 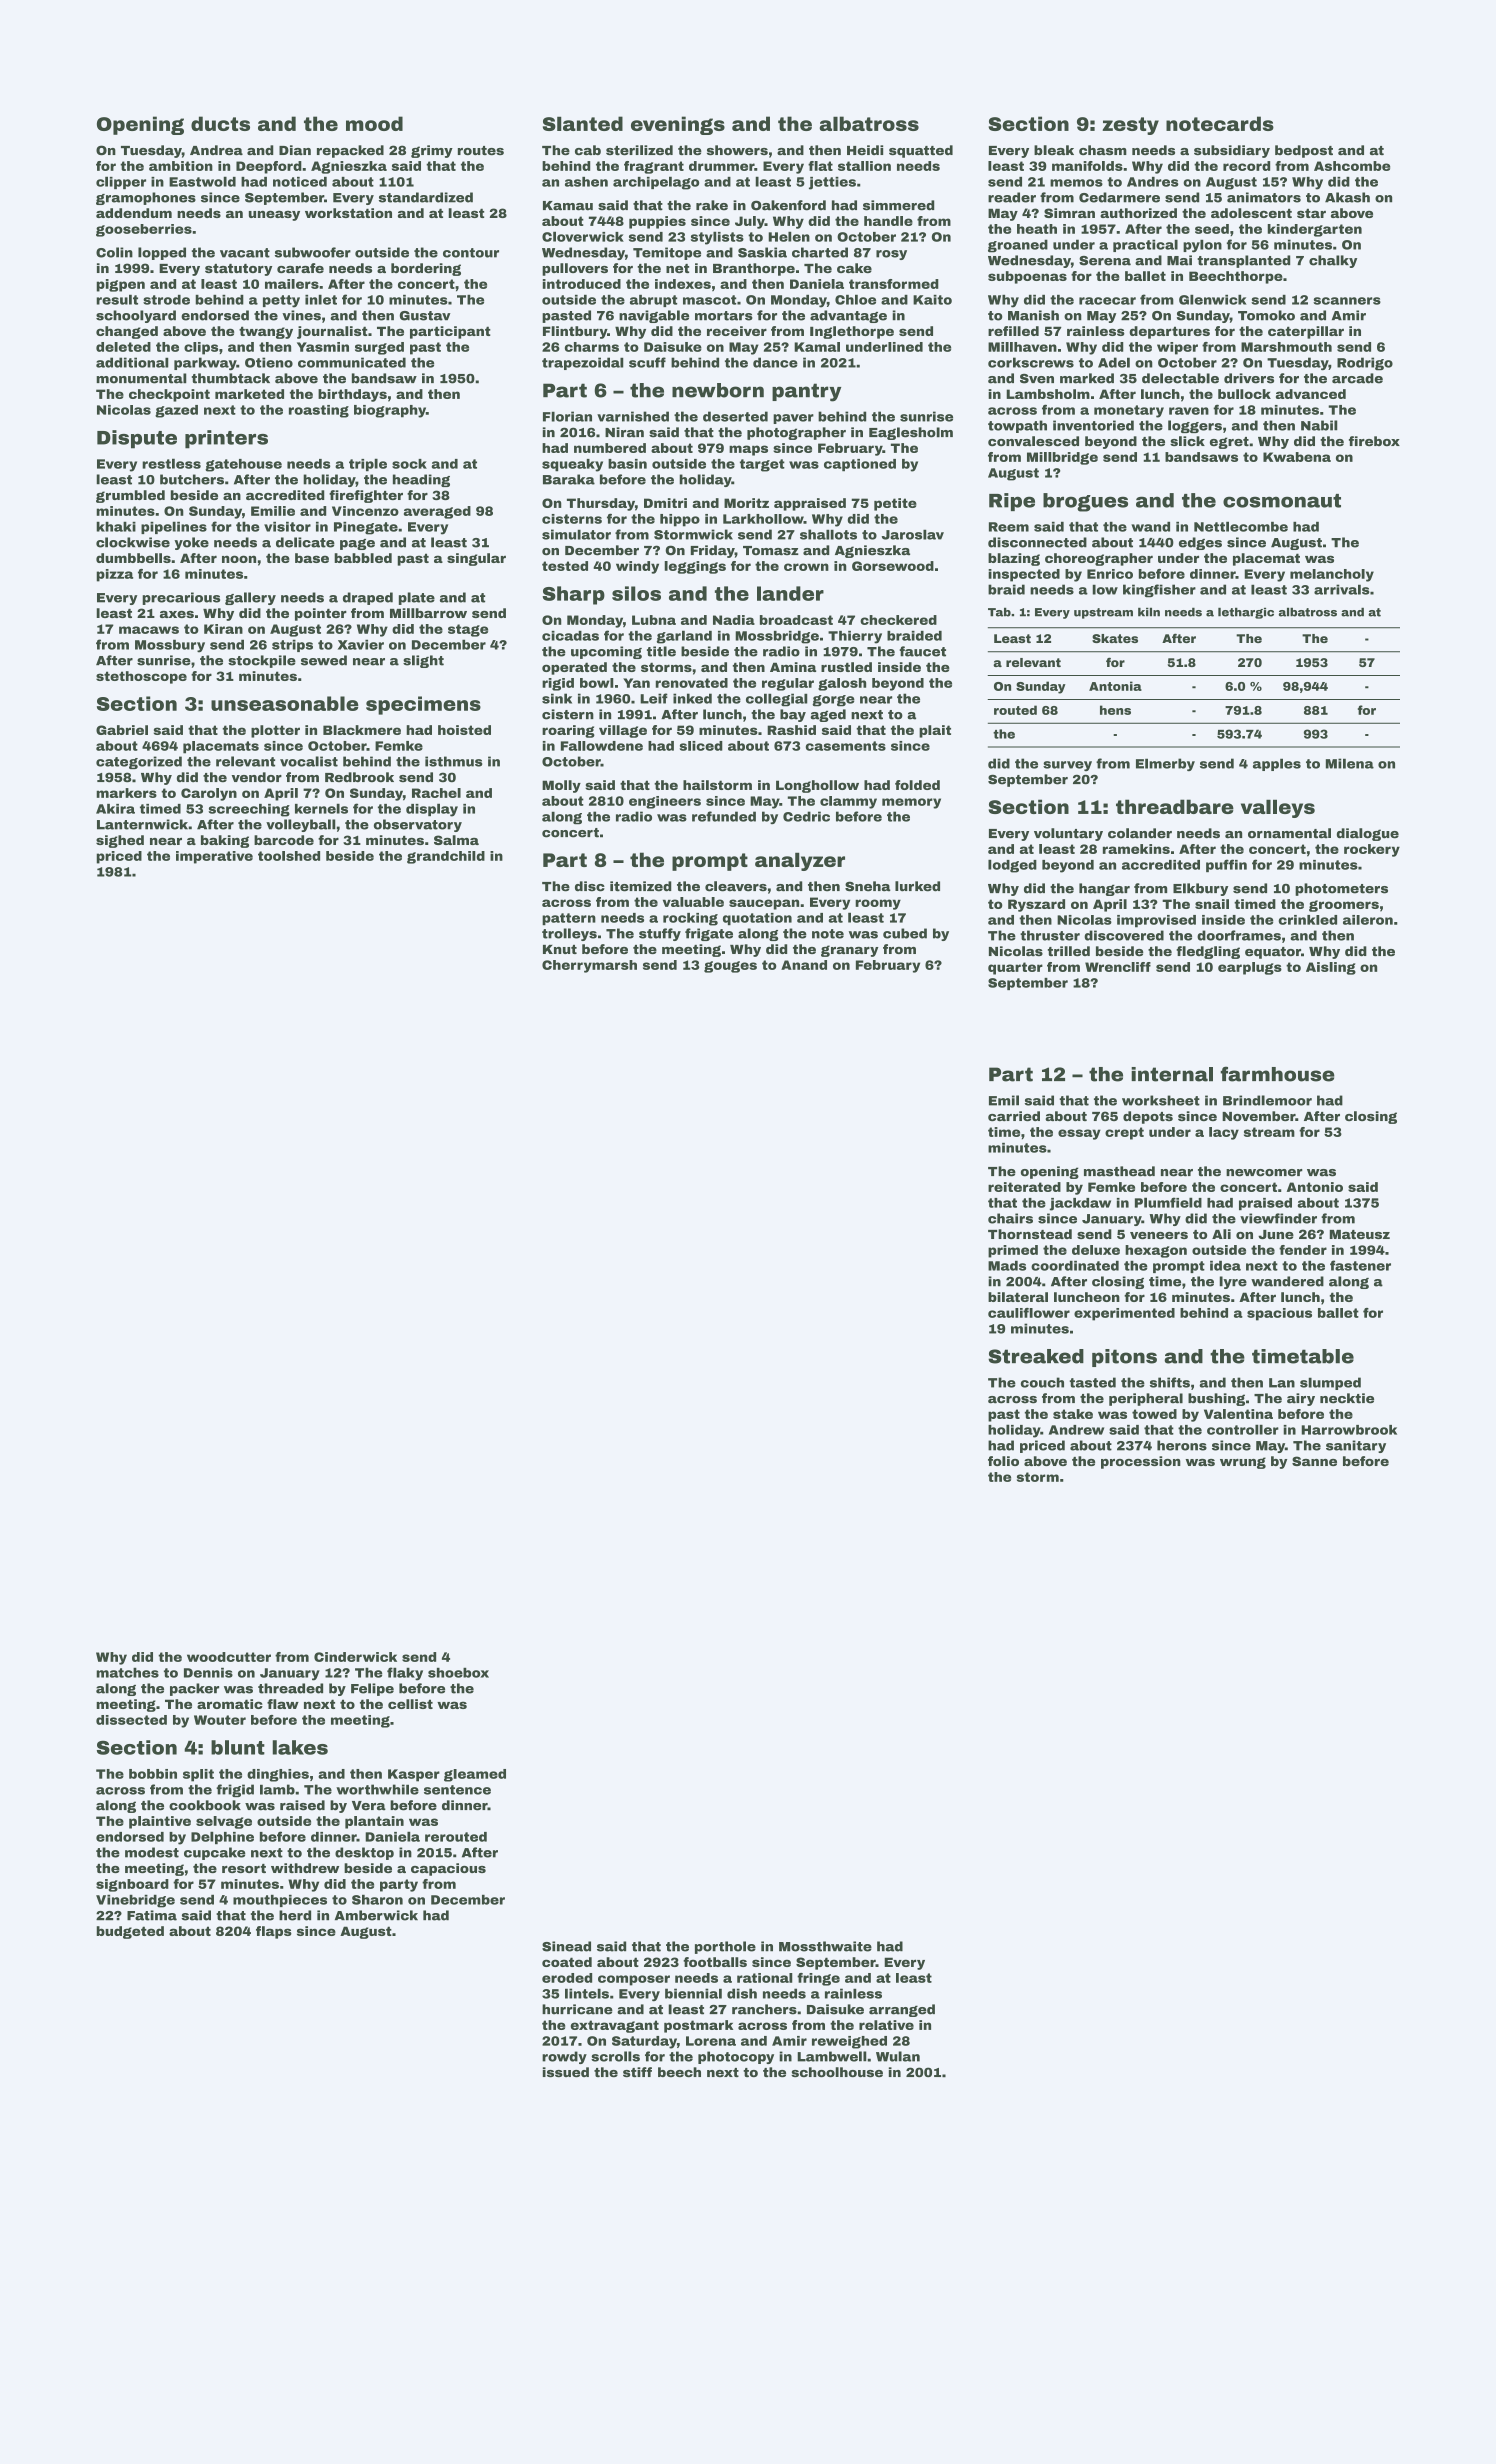 What do you see at coordinates (274, 215) in the page?
I see `uneasy` at bounding box center [274, 215].
